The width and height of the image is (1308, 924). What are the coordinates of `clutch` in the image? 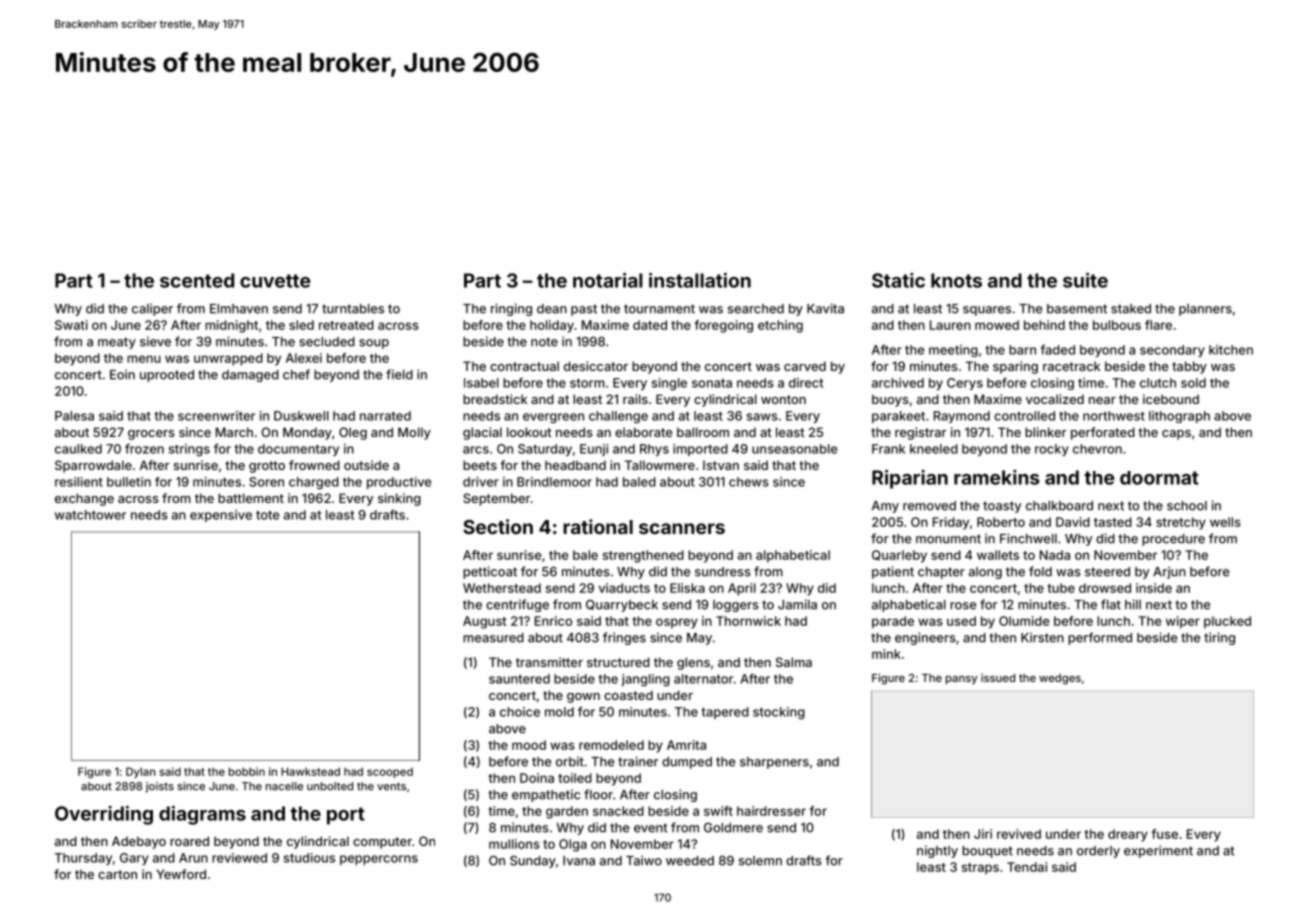 It's located at (1158, 383).
